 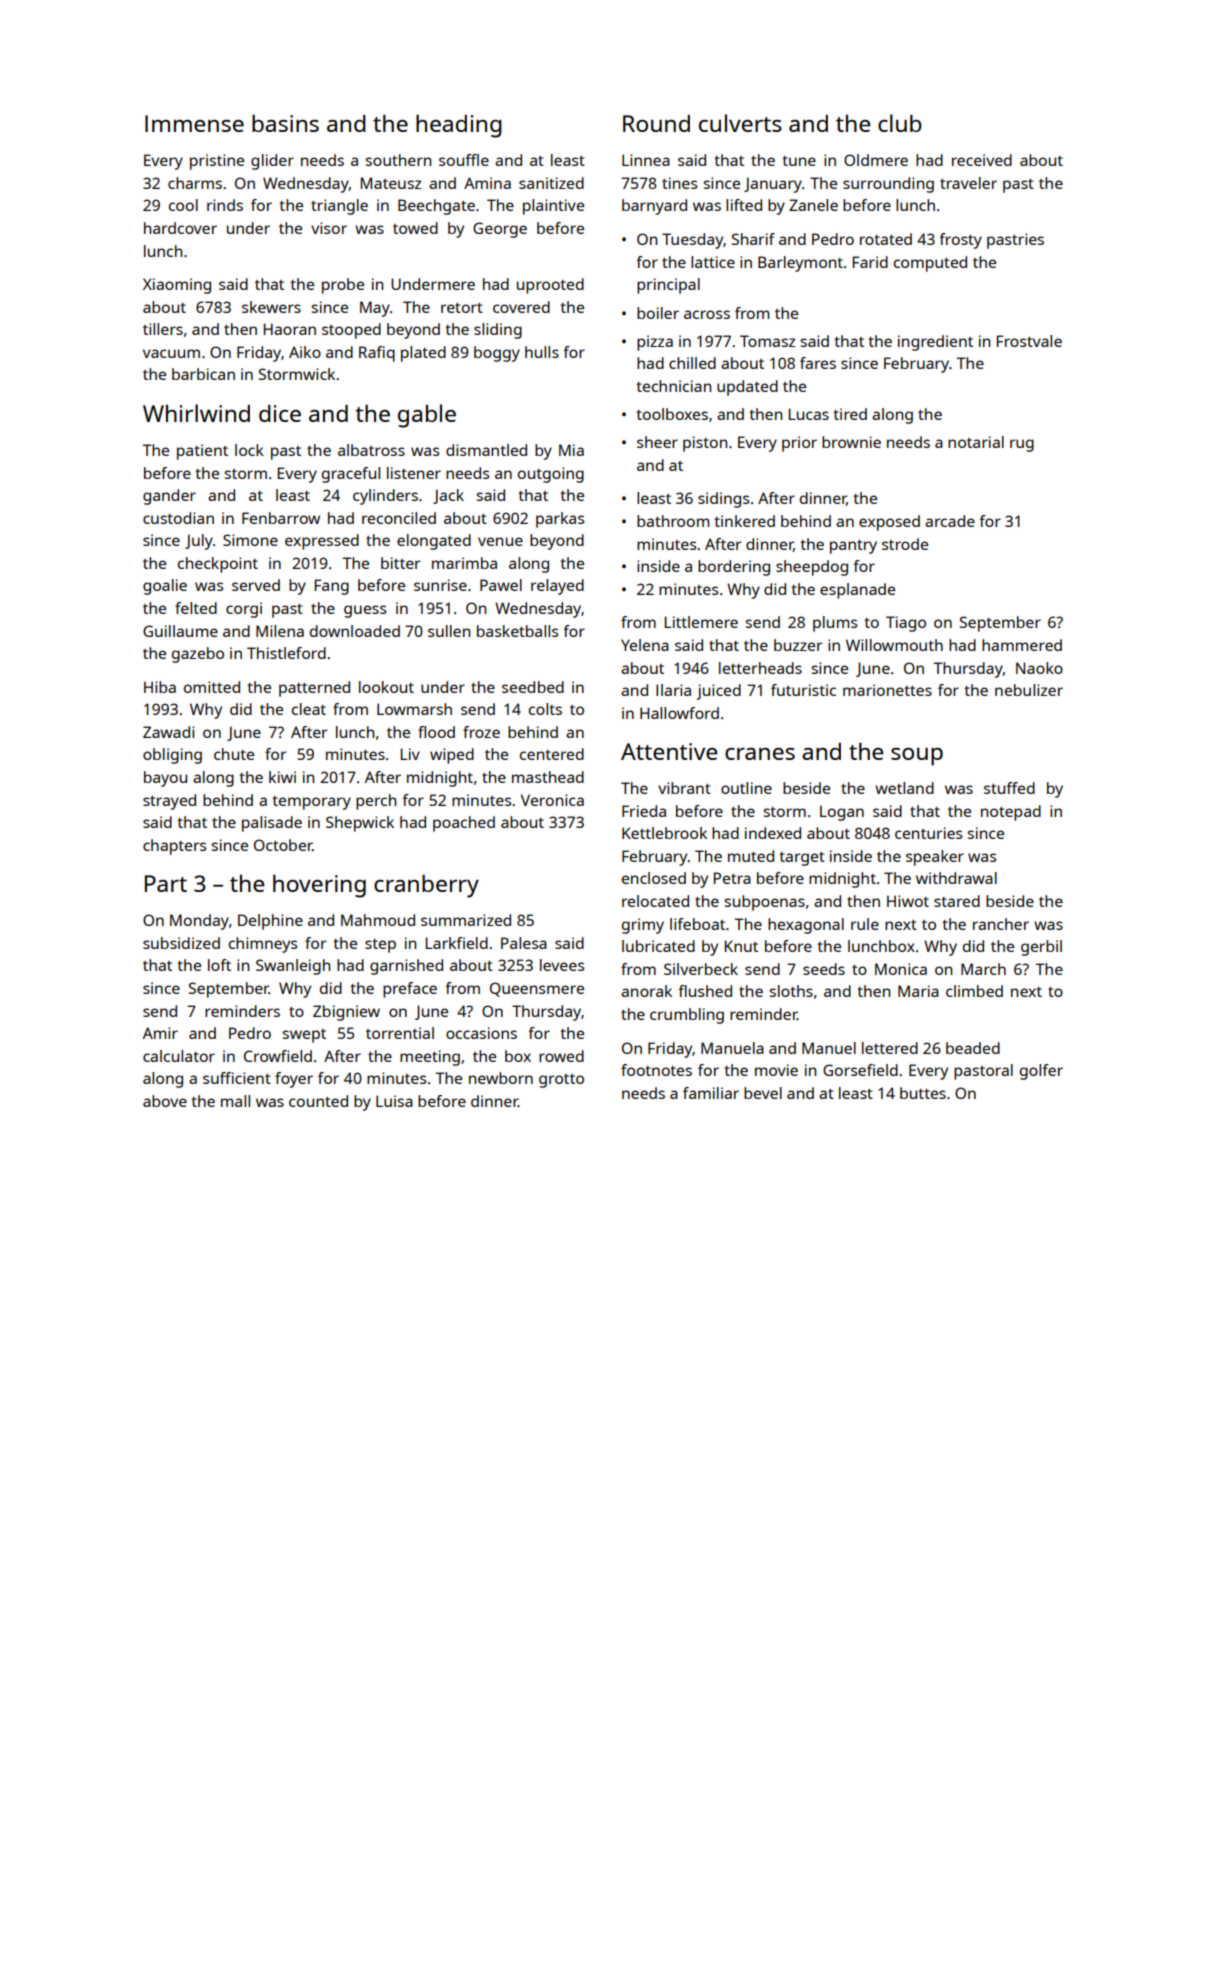 What do you see at coordinates (394, 1101) in the screenshot?
I see `Luisa` at bounding box center [394, 1101].
